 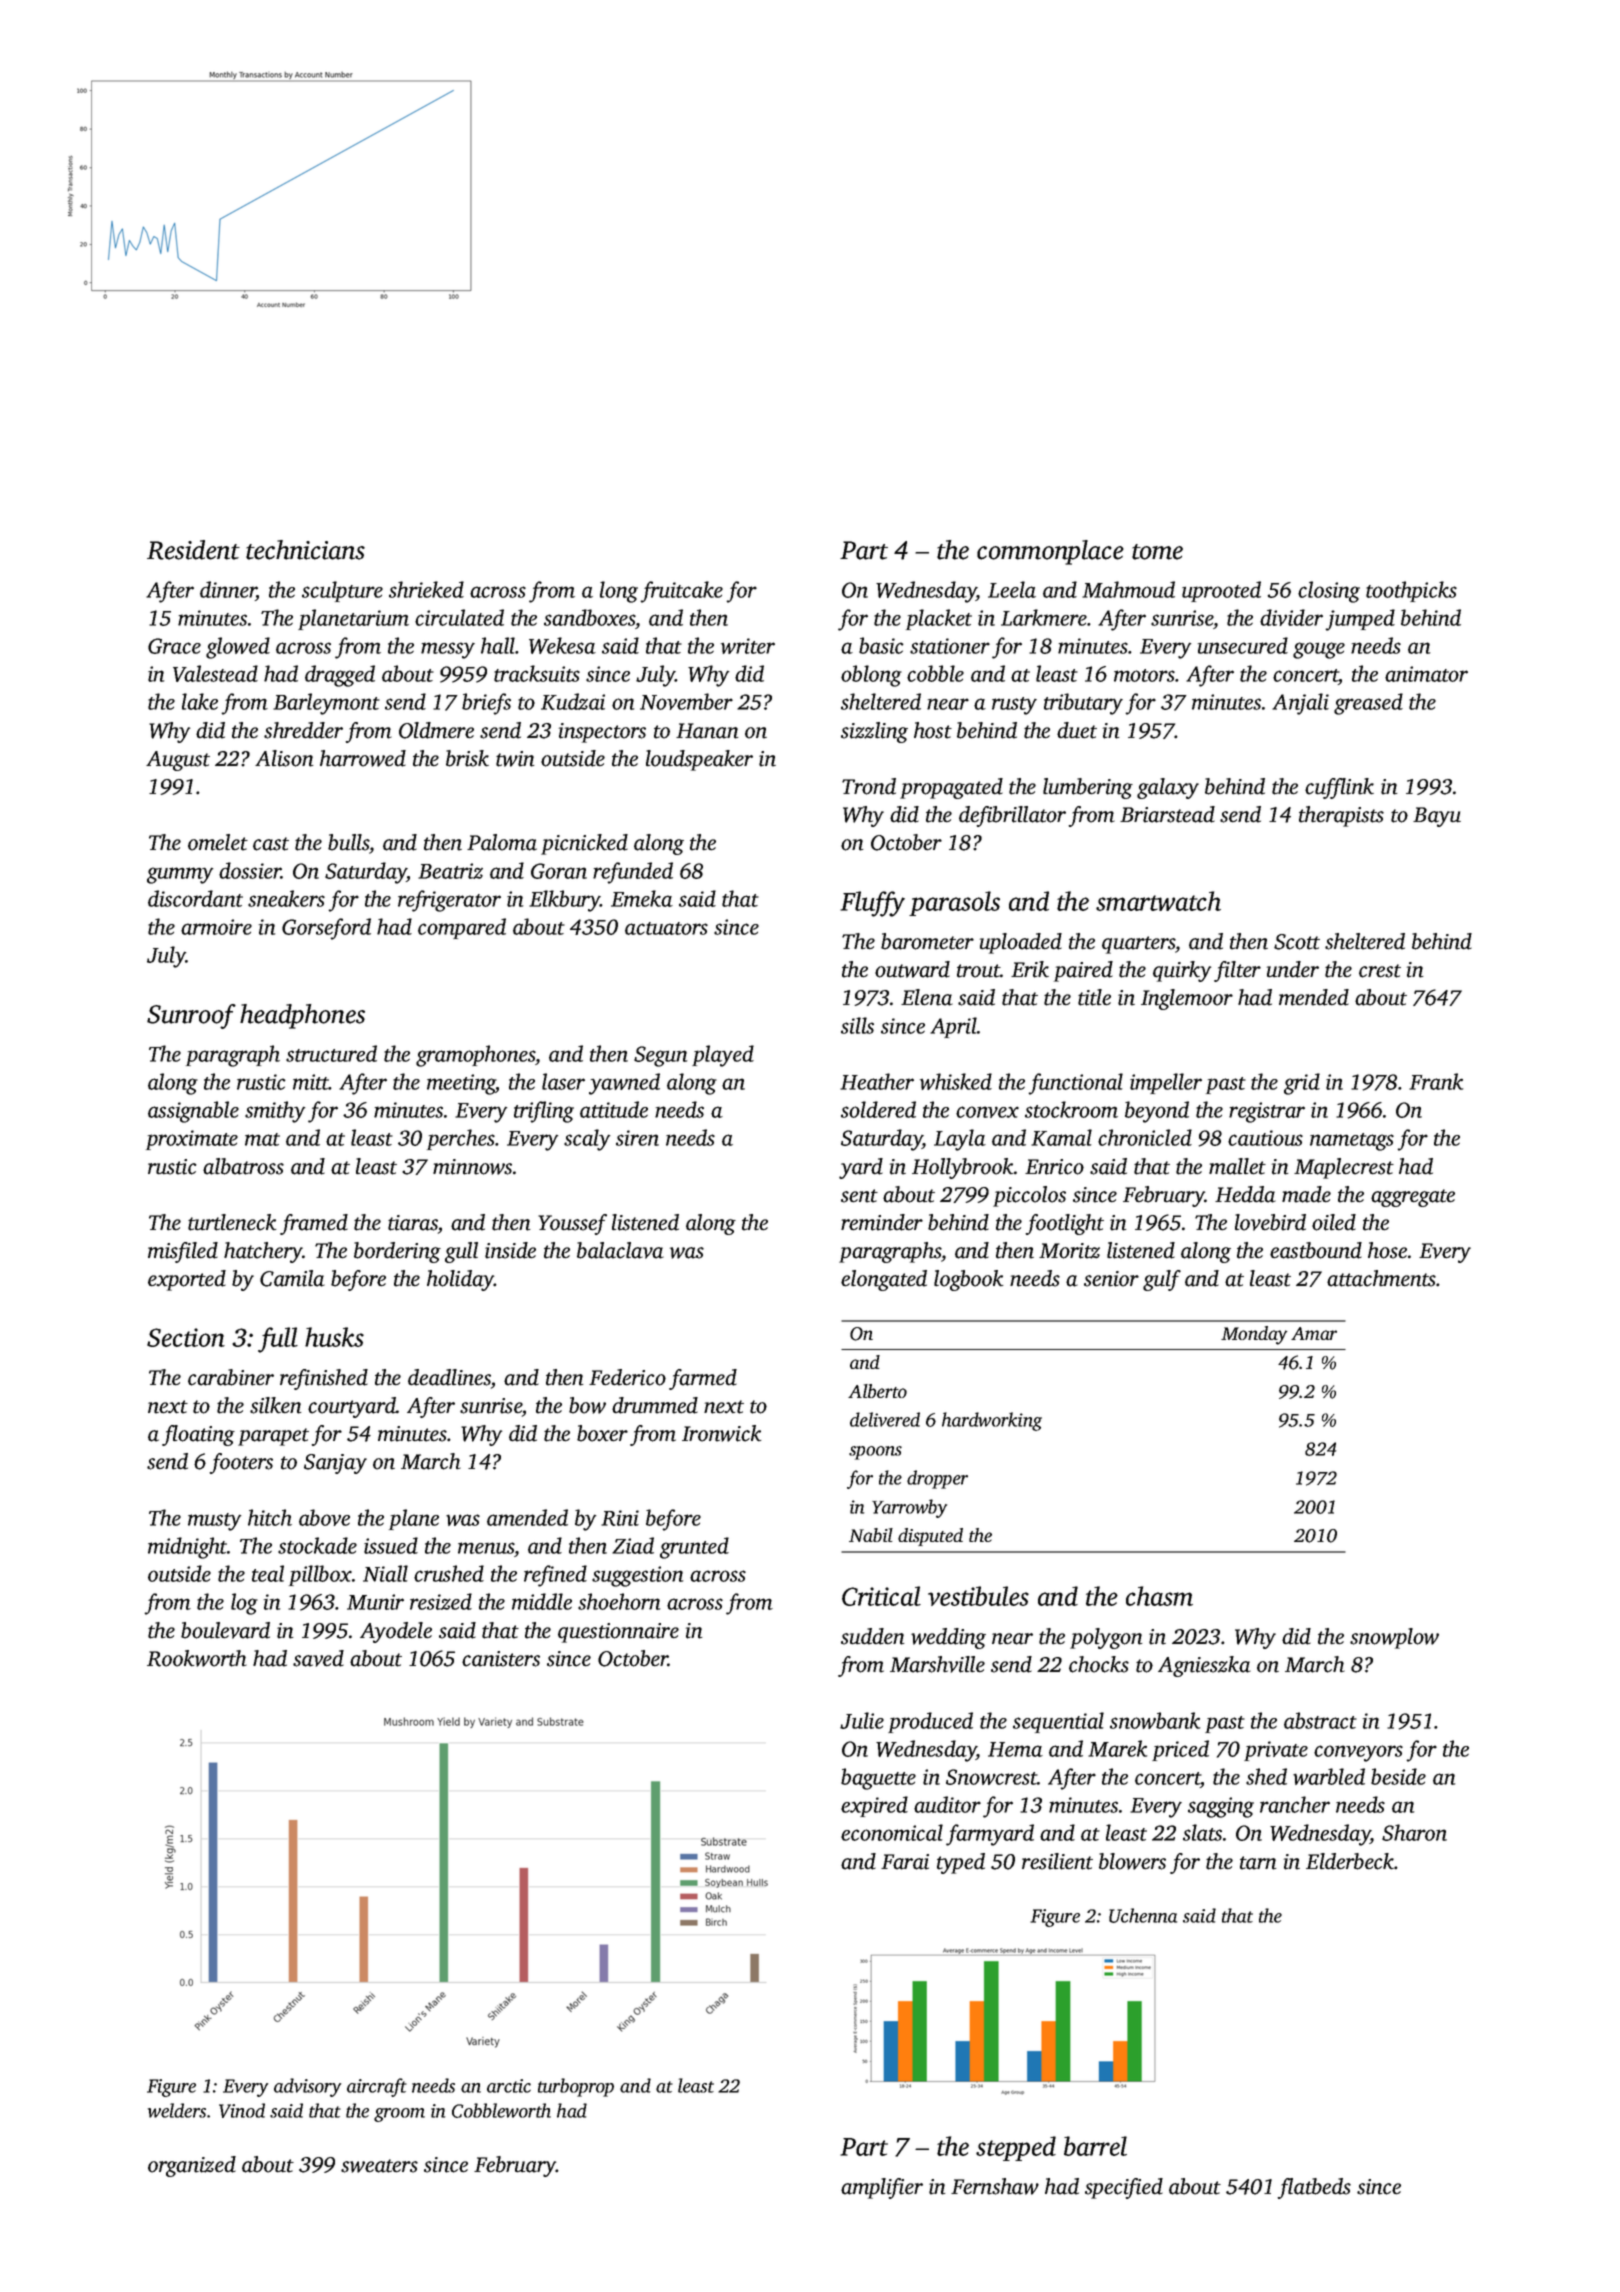 I want to click on animator, so click(x=1426, y=674).
